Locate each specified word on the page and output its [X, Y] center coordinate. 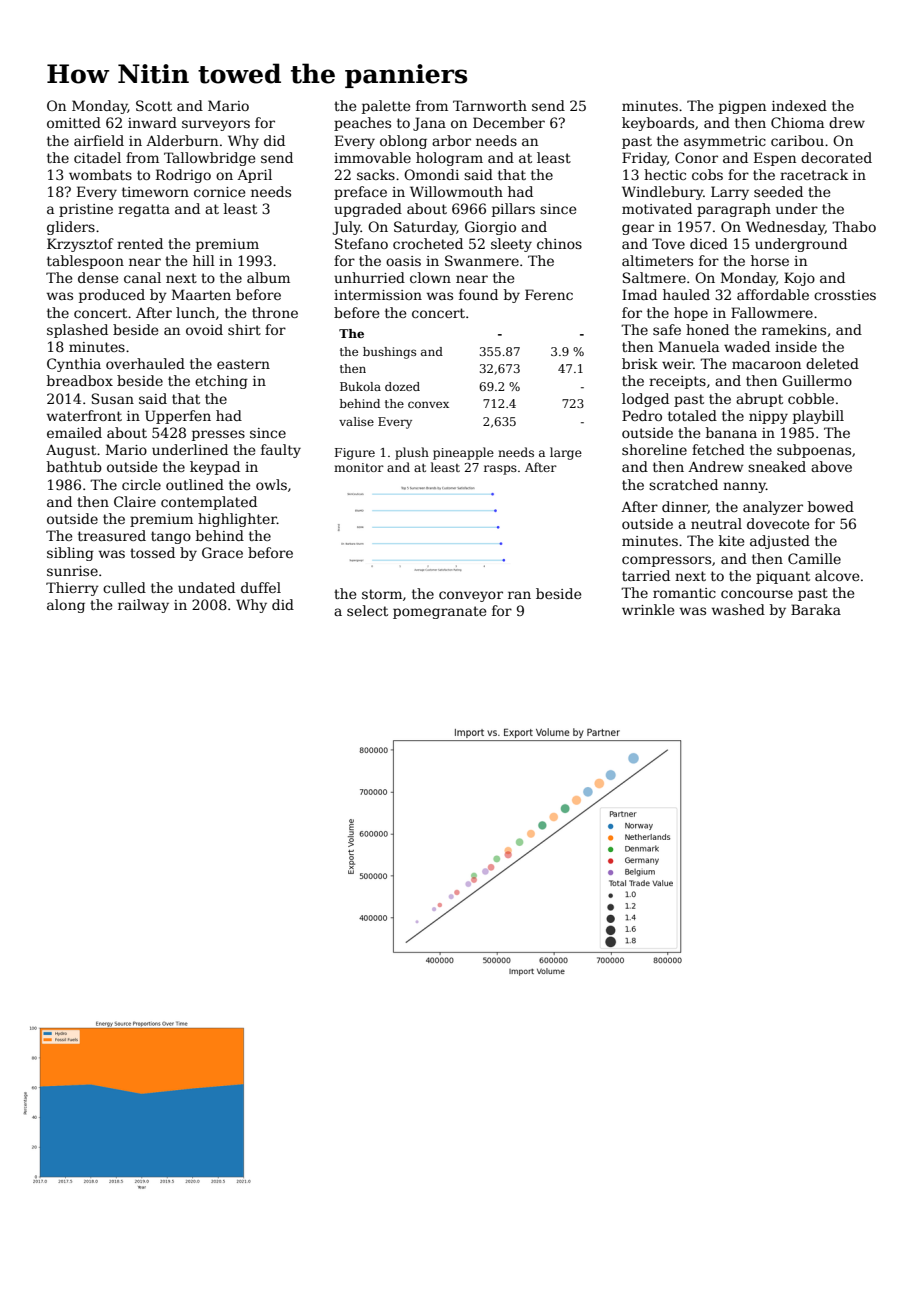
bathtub [74, 466]
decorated [836, 157]
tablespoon [85, 262]
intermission [378, 295]
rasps [500, 470]
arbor [451, 140]
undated [206, 587]
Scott [154, 105]
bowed [831, 506]
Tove [668, 243]
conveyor [471, 596]
